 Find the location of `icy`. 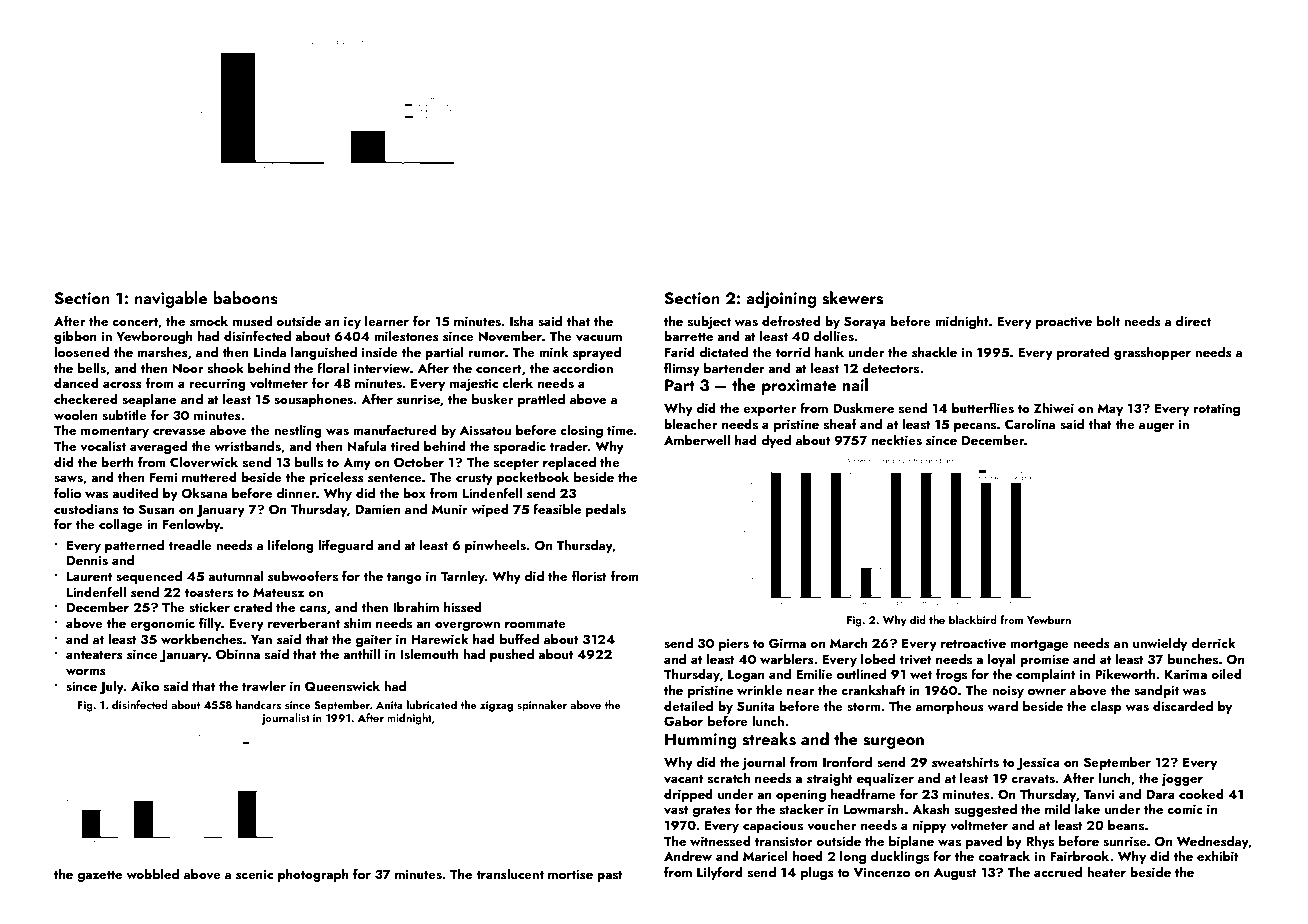

icy is located at coordinates (352, 322).
